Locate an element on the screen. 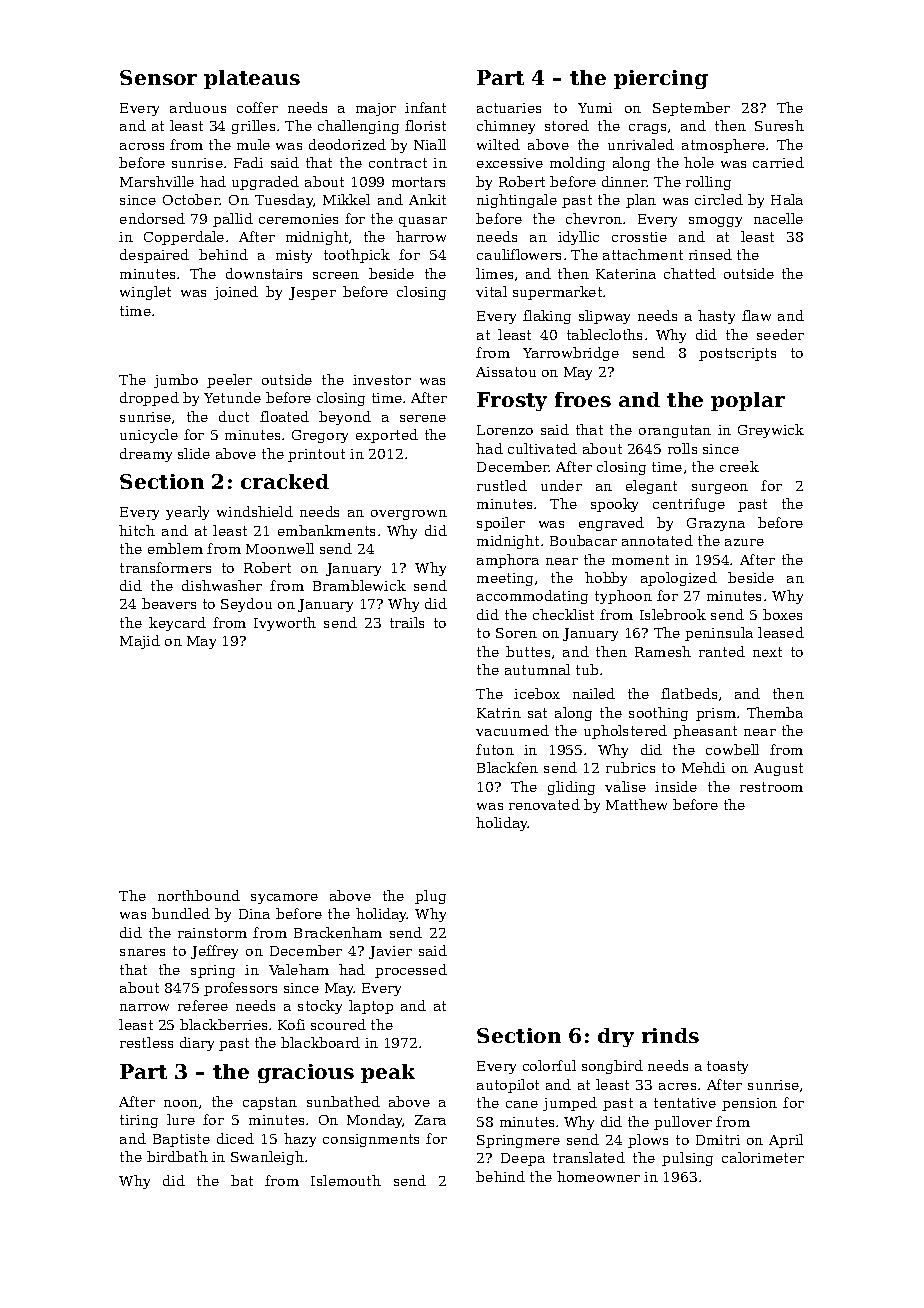  azure is located at coordinates (744, 542).
